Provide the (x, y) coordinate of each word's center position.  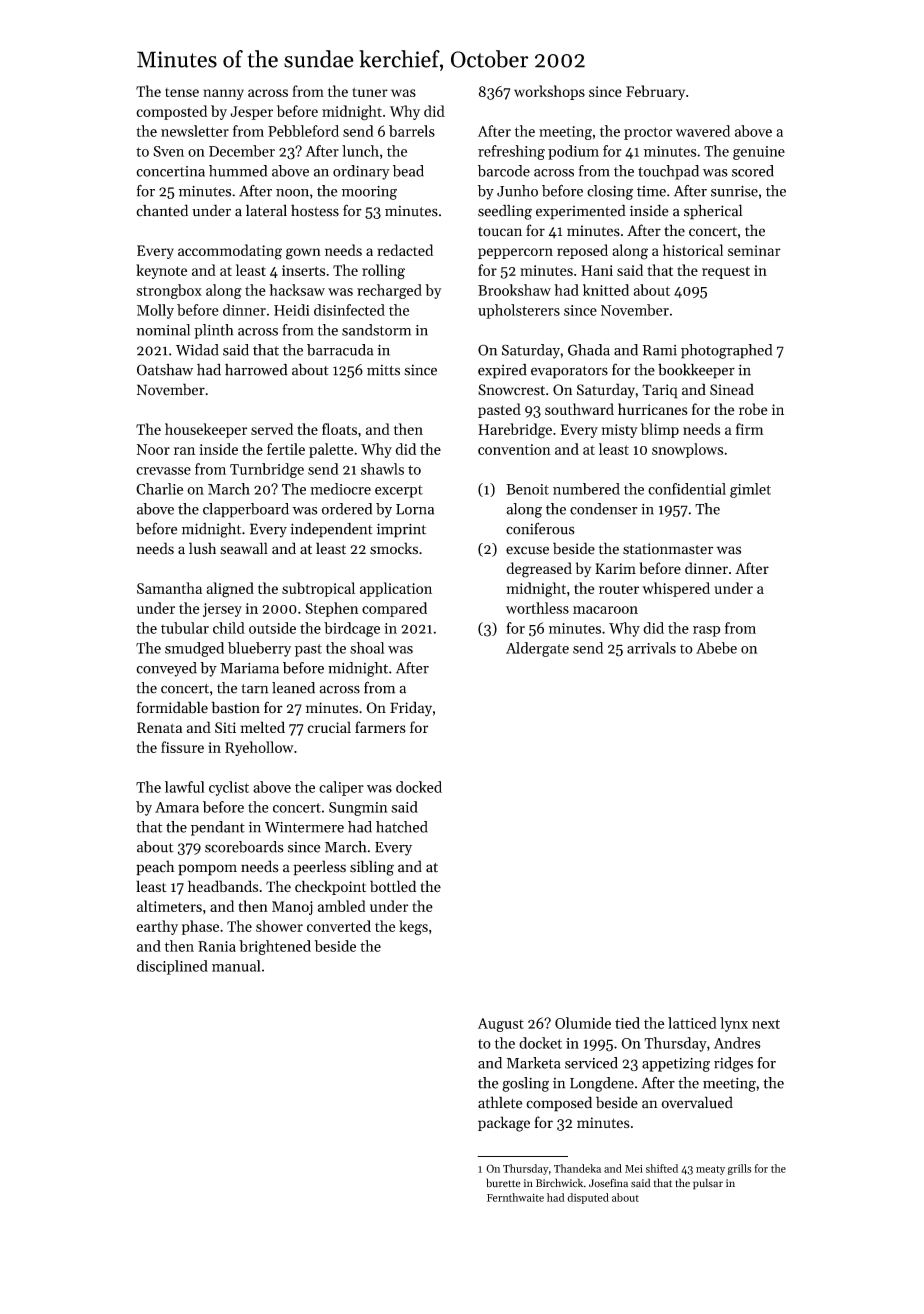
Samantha (169, 588)
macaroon (605, 610)
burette (503, 1183)
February (655, 92)
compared (394, 609)
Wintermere (304, 827)
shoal (367, 648)
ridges (733, 1064)
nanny (223, 94)
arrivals (651, 648)
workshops (549, 92)
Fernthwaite (515, 1197)
